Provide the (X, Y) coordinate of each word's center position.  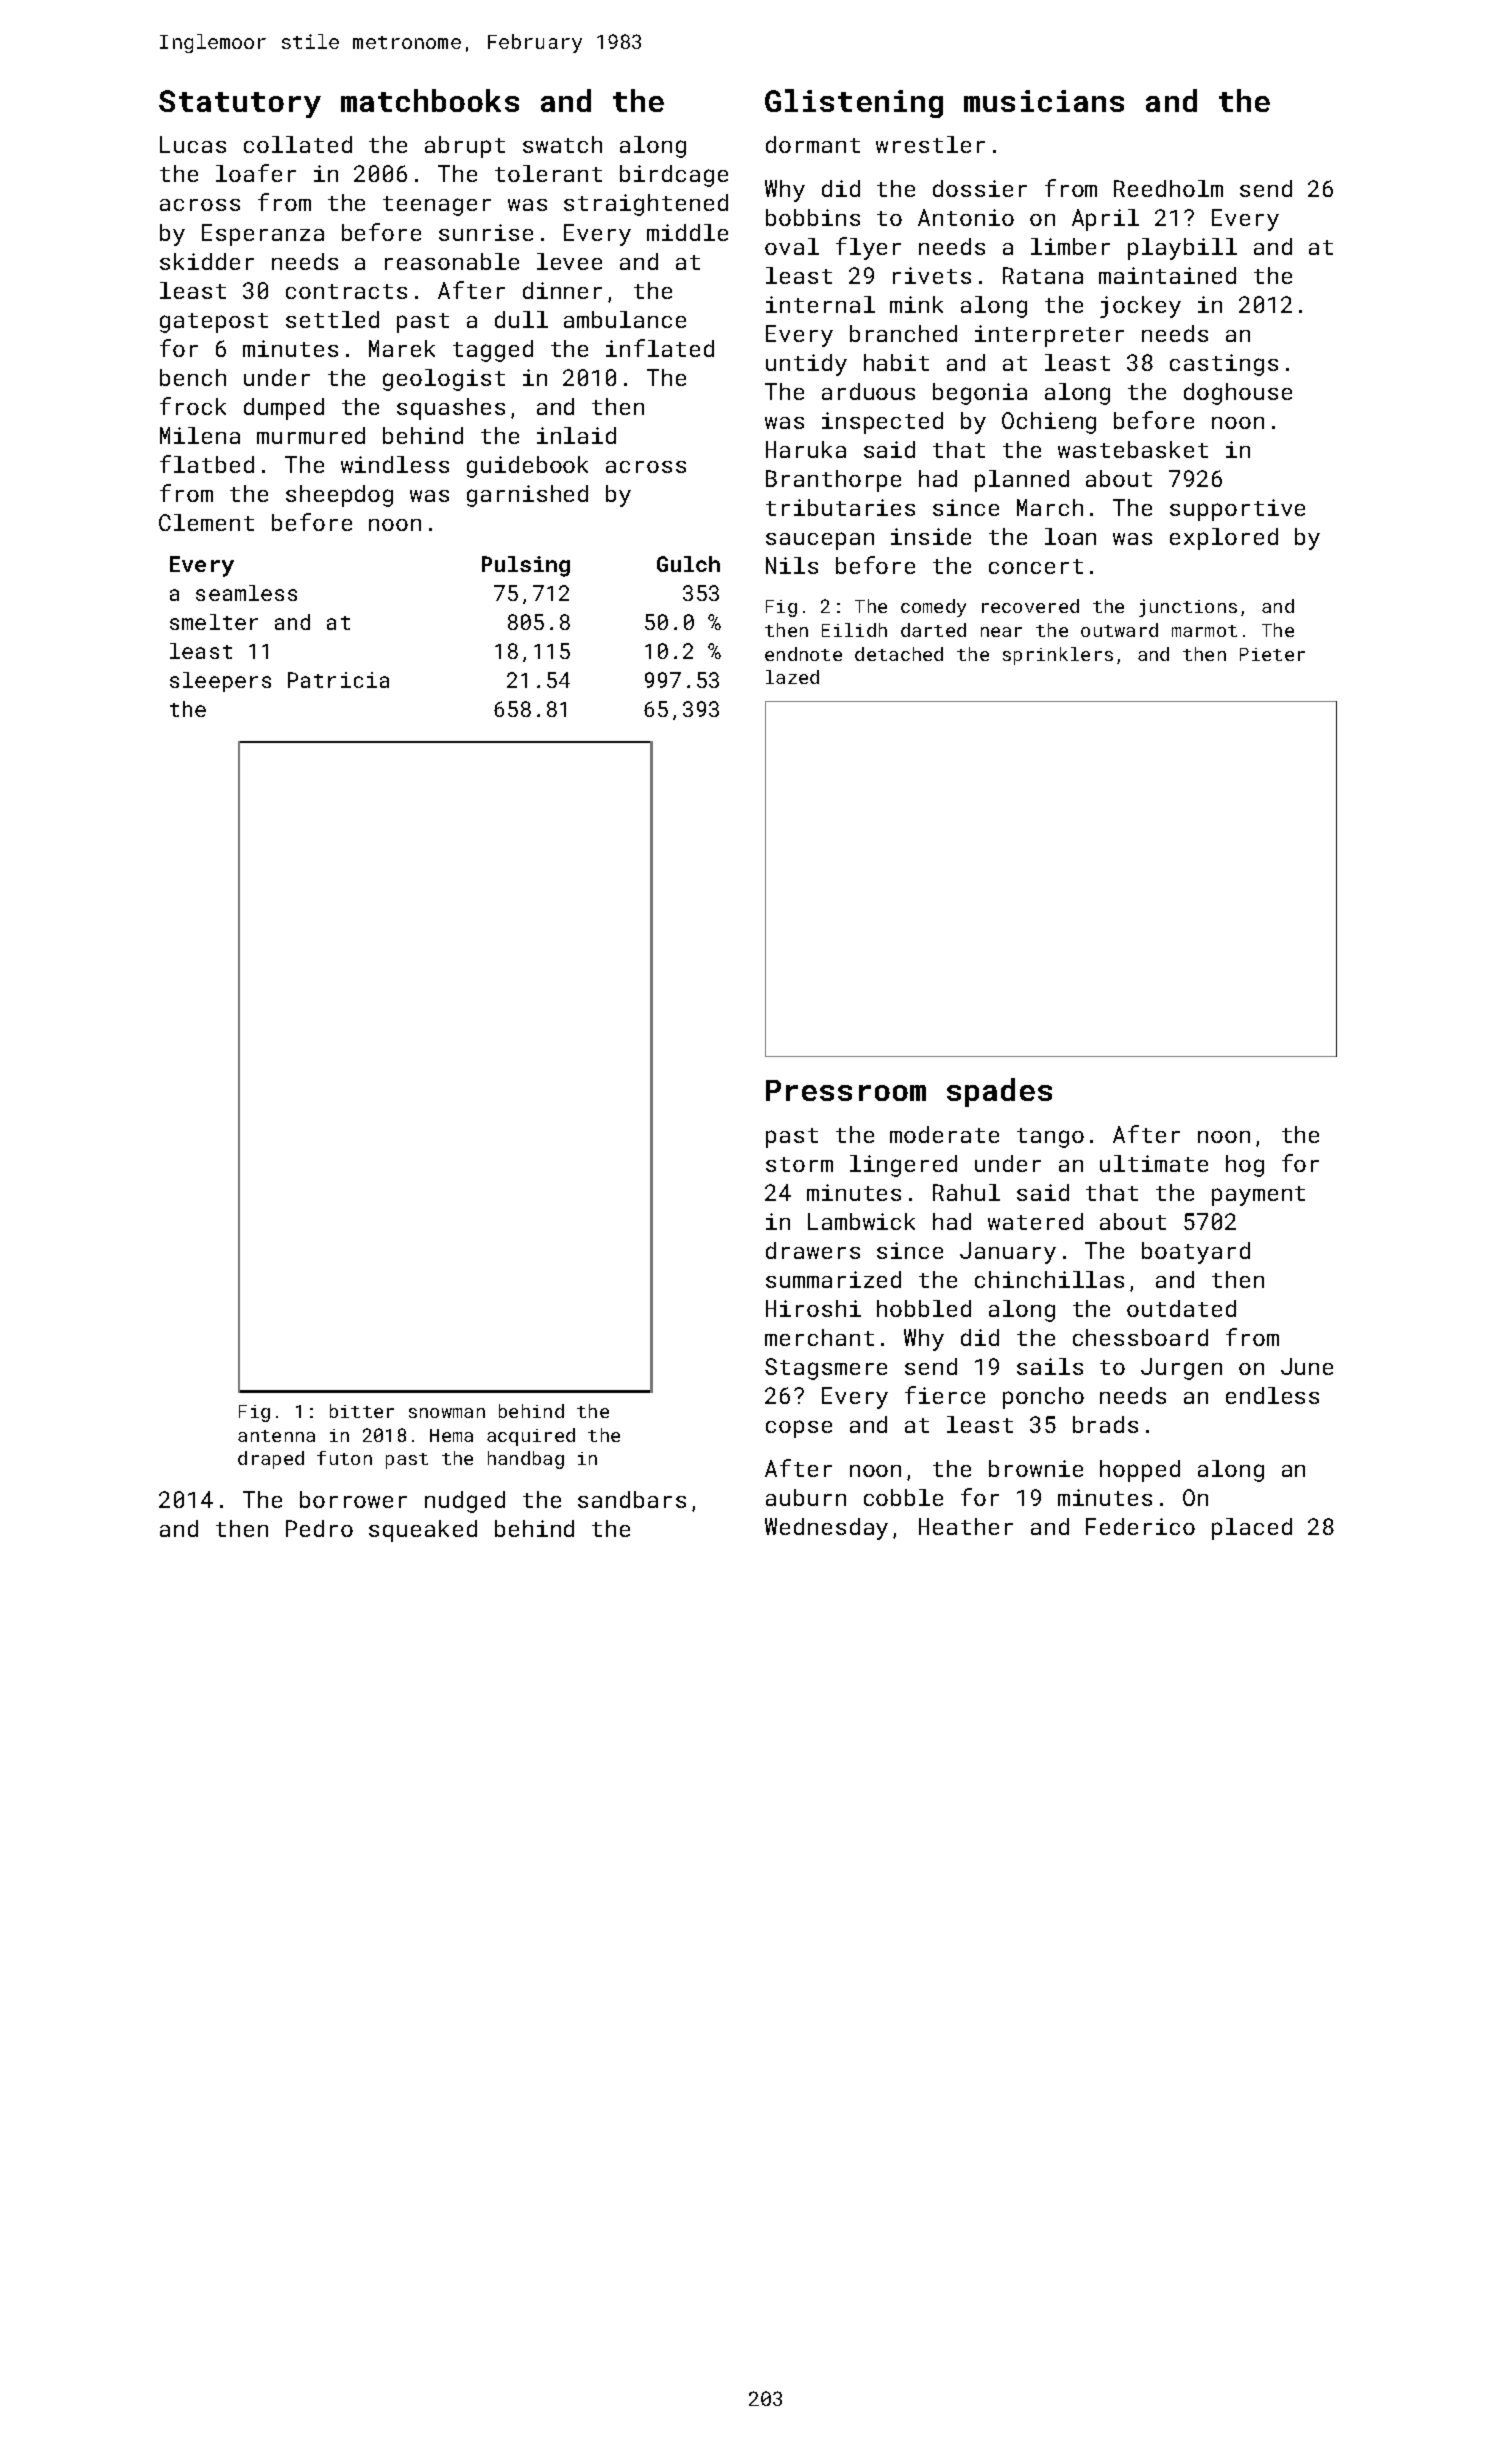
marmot (1204, 631)
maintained (1167, 275)
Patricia (338, 680)
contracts (346, 291)
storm (799, 1164)
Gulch (688, 564)
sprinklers (1058, 656)
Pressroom (846, 1090)
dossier (980, 188)
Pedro (319, 1528)
